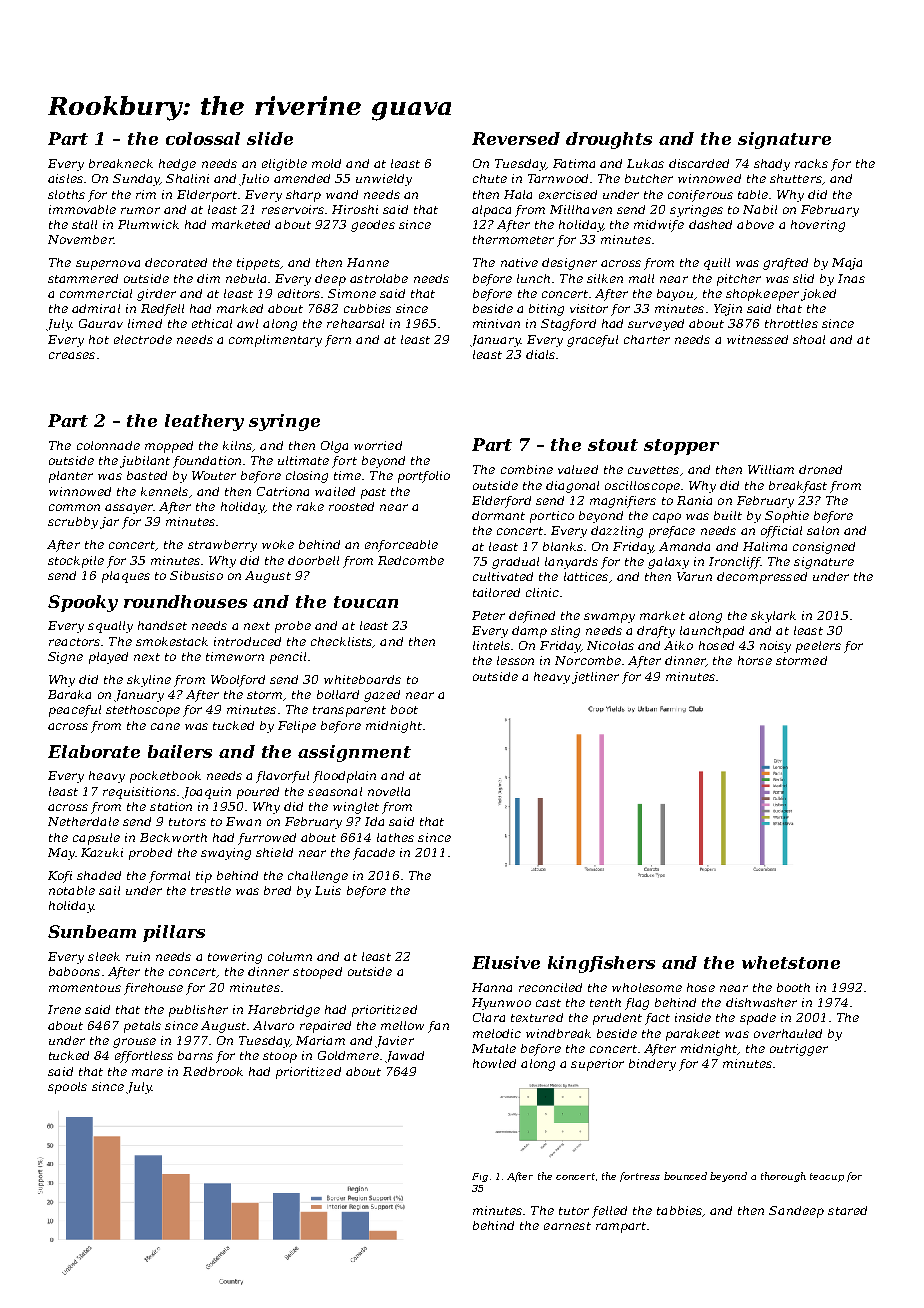 The height and width of the screenshot is (1308, 924). I want to click on Jawad, so click(404, 1057).
